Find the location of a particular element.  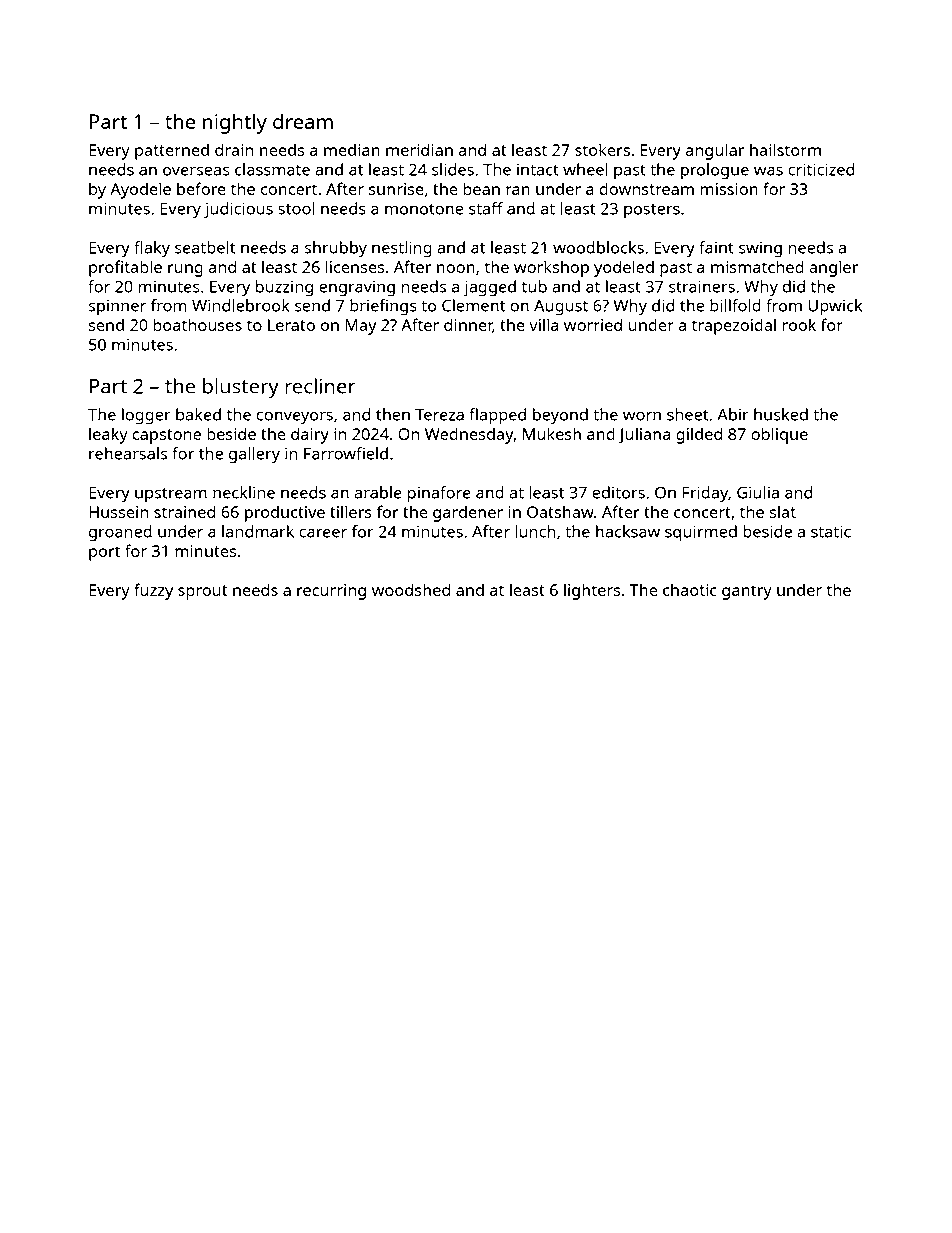

woodshed is located at coordinates (411, 589).
